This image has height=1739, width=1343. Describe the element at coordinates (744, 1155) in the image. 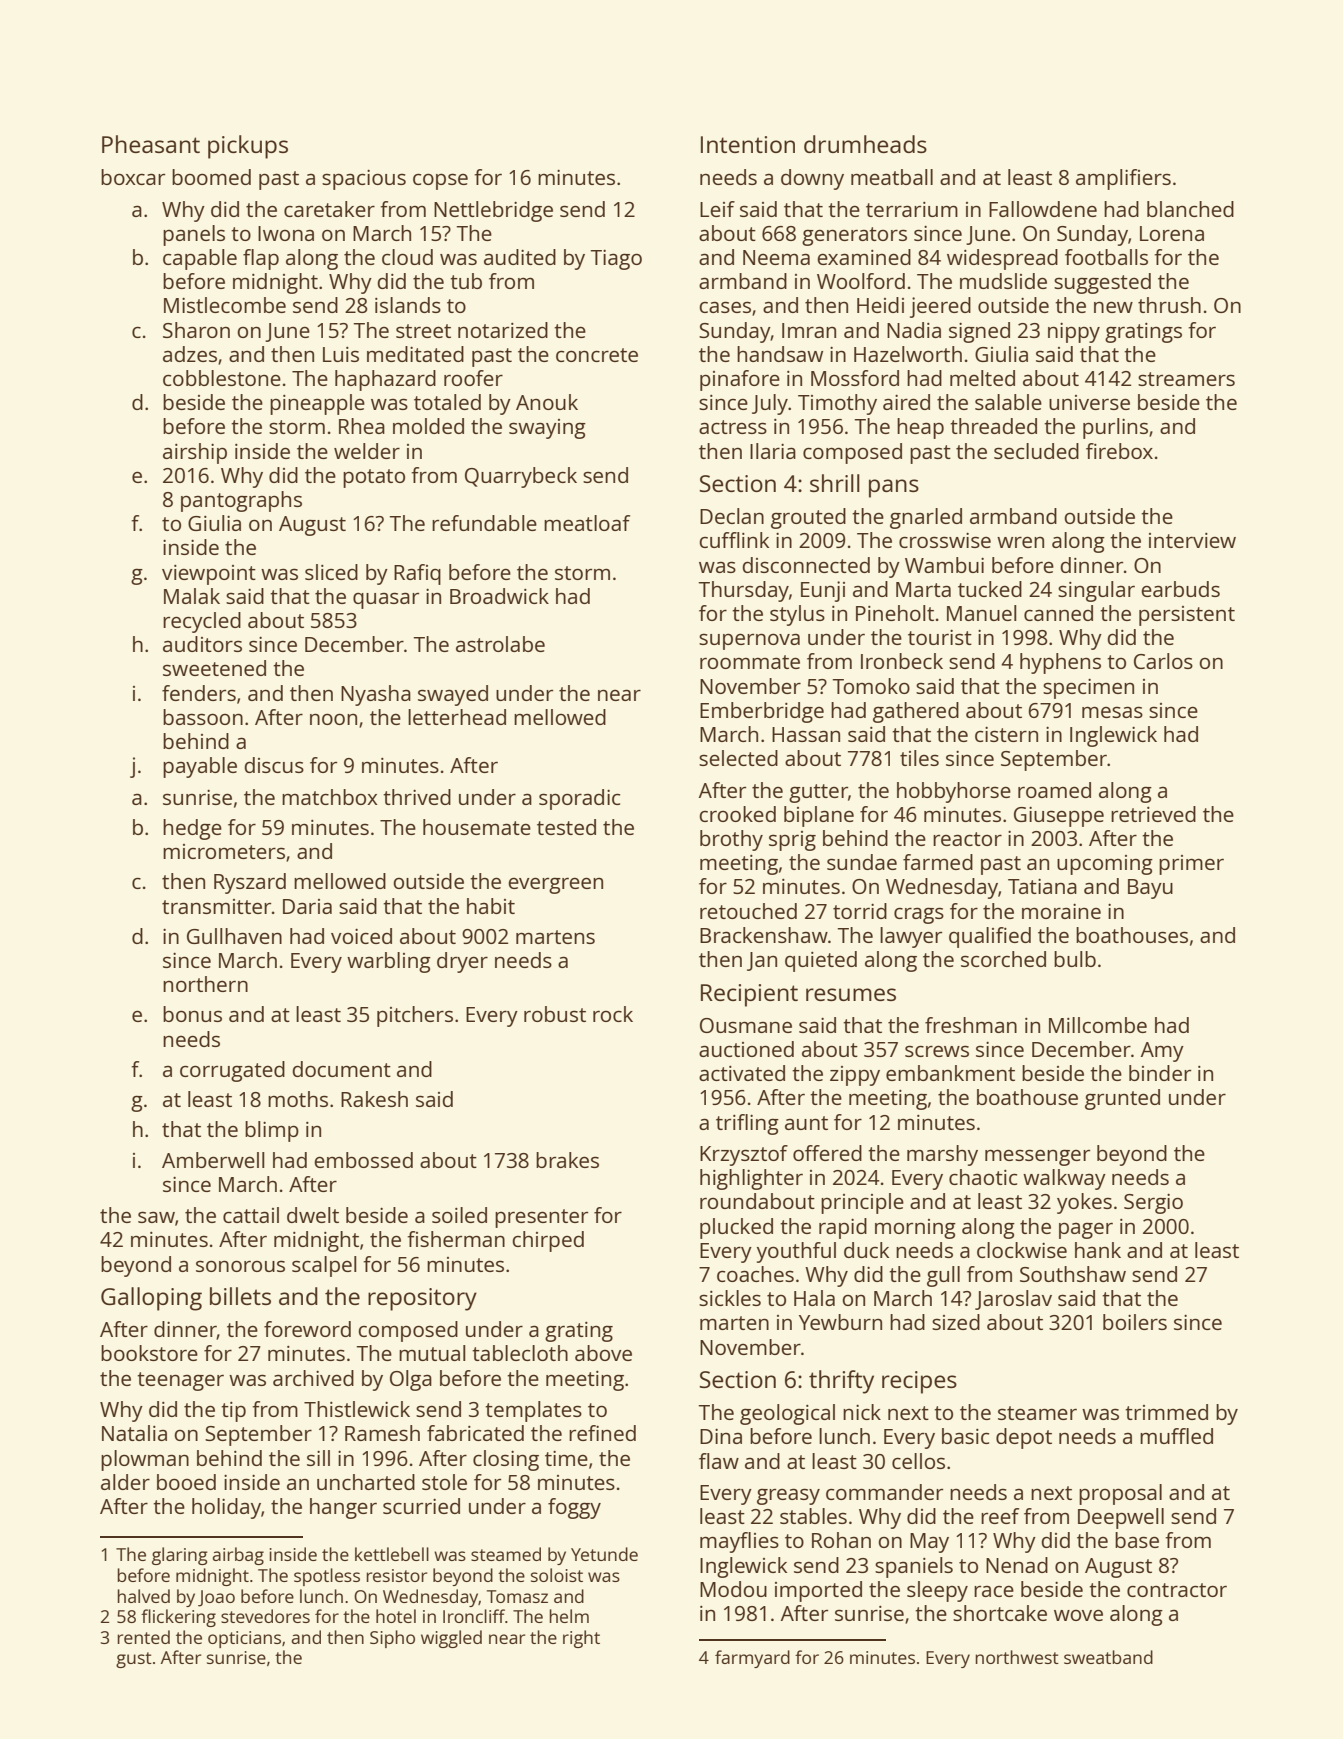

I see `Krzysztof` at that location.
